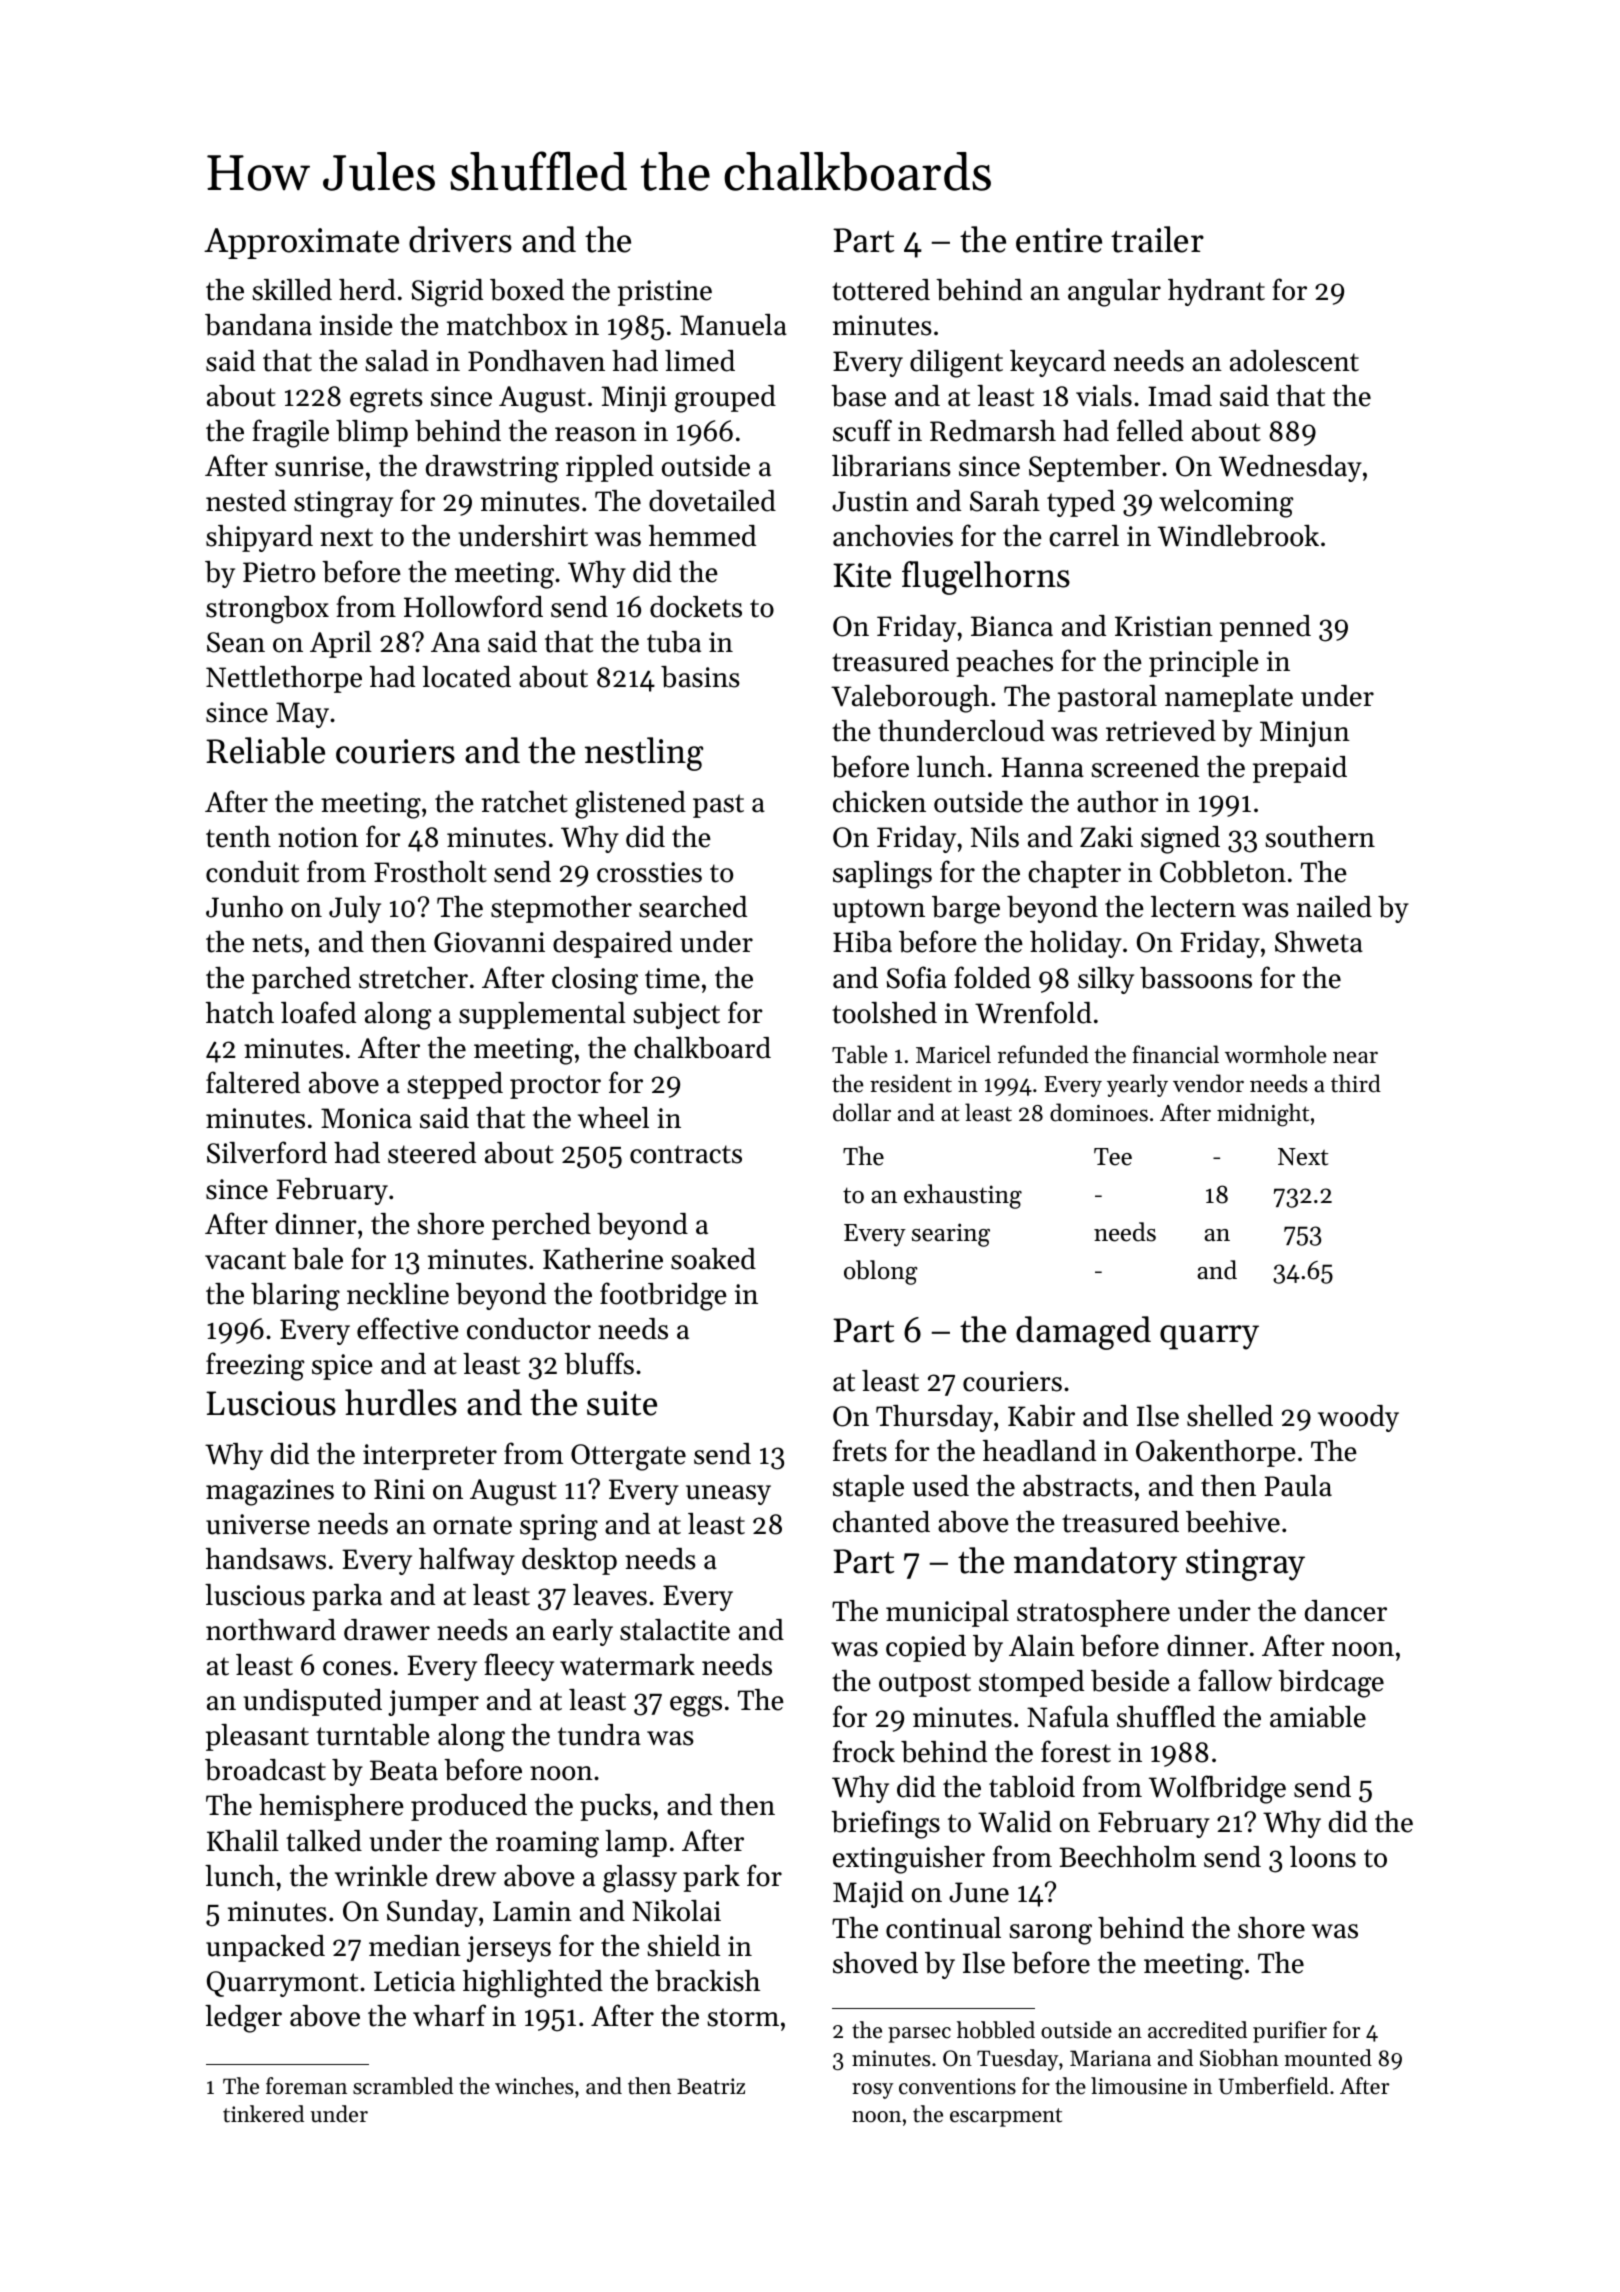 The height and width of the page is (2292, 1620). I want to click on April, so click(341, 644).
